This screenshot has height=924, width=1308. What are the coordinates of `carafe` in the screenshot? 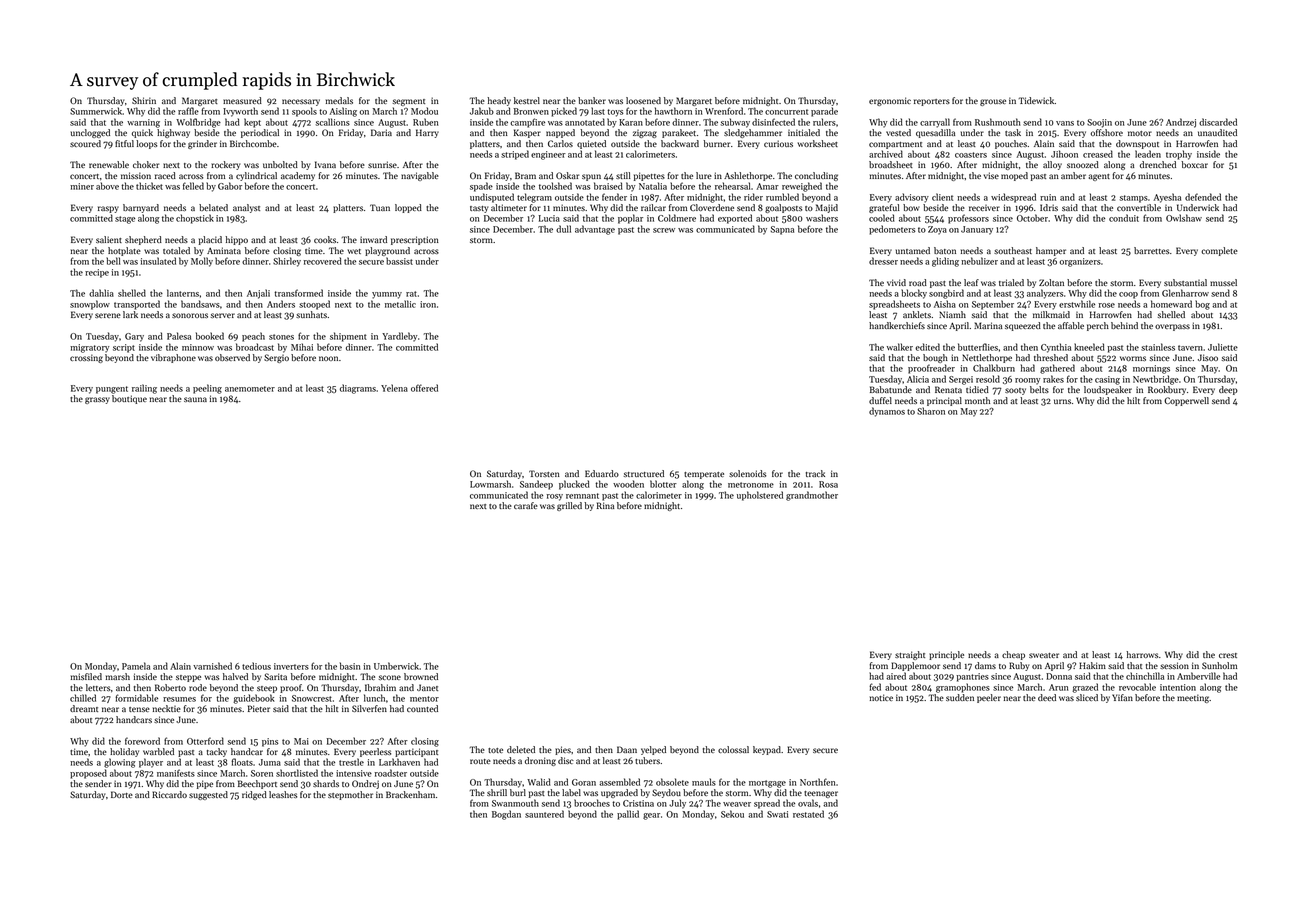 It's located at (526, 505).
